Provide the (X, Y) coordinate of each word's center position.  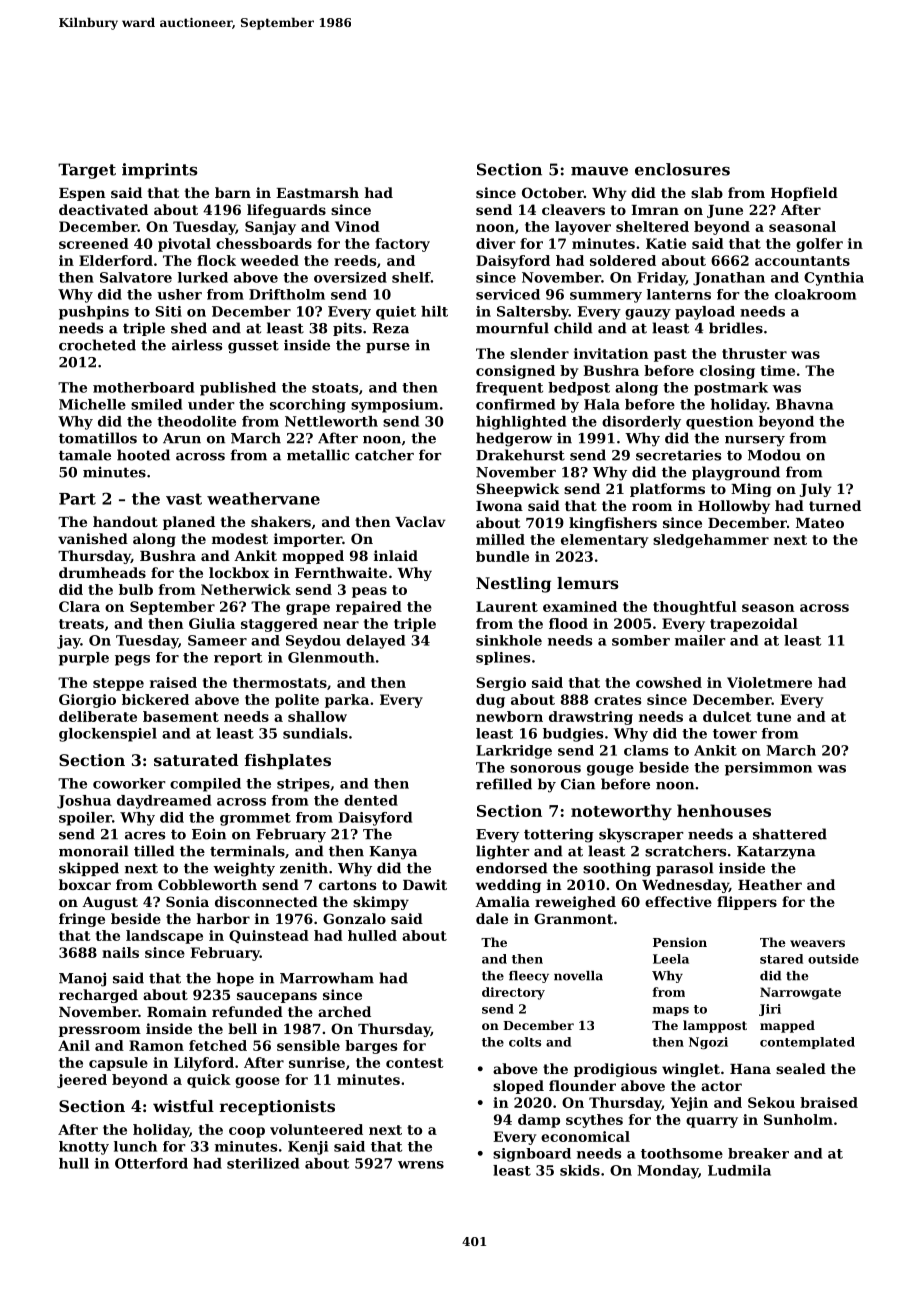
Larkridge (514, 752)
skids (580, 1170)
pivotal (184, 245)
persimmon (768, 769)
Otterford (151, 1163)
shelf (411, 277)
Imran (655, 210)
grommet (255, 819)
